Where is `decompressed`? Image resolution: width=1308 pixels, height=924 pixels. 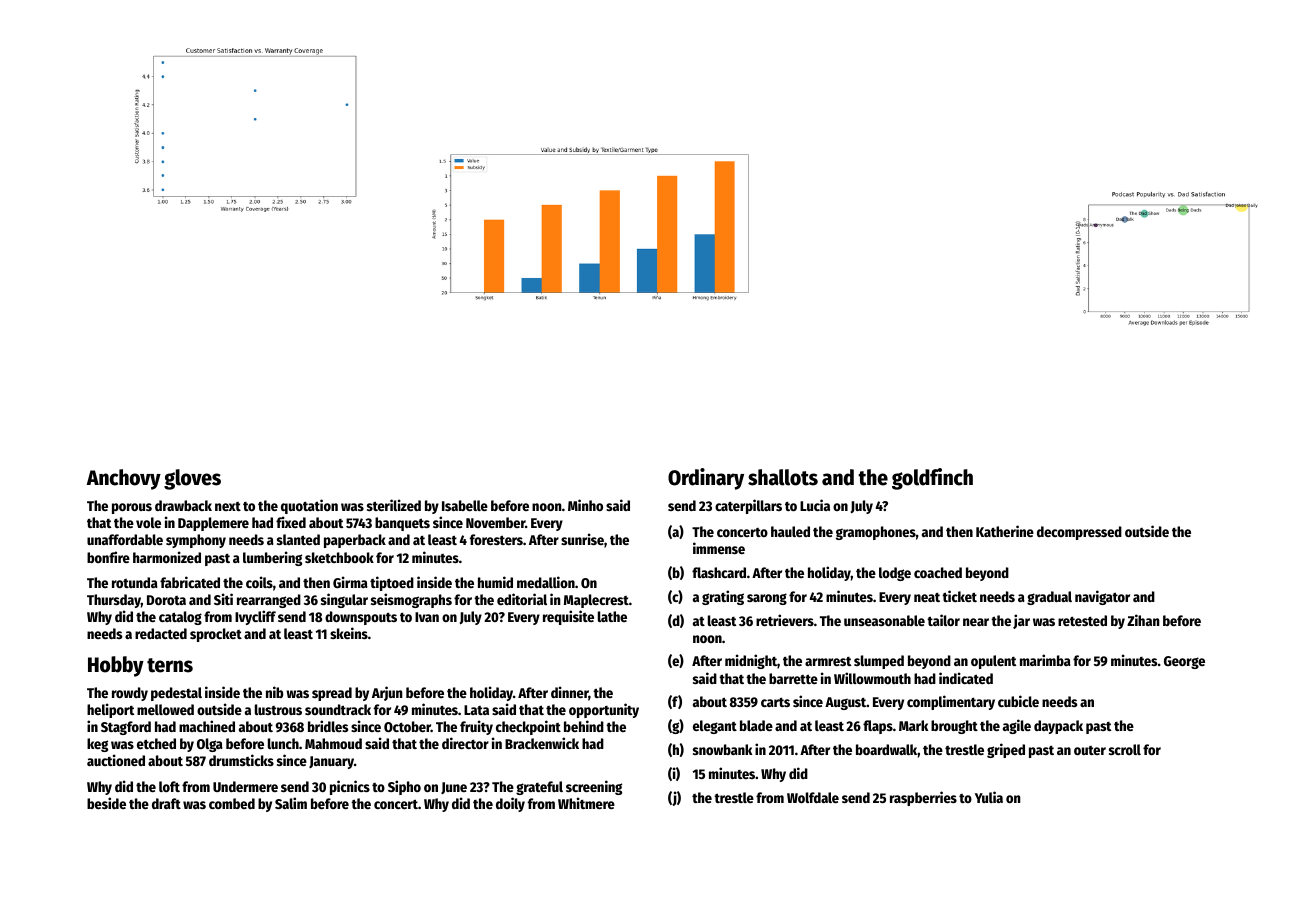 decompressed is located at coordinates (1079, 533).
